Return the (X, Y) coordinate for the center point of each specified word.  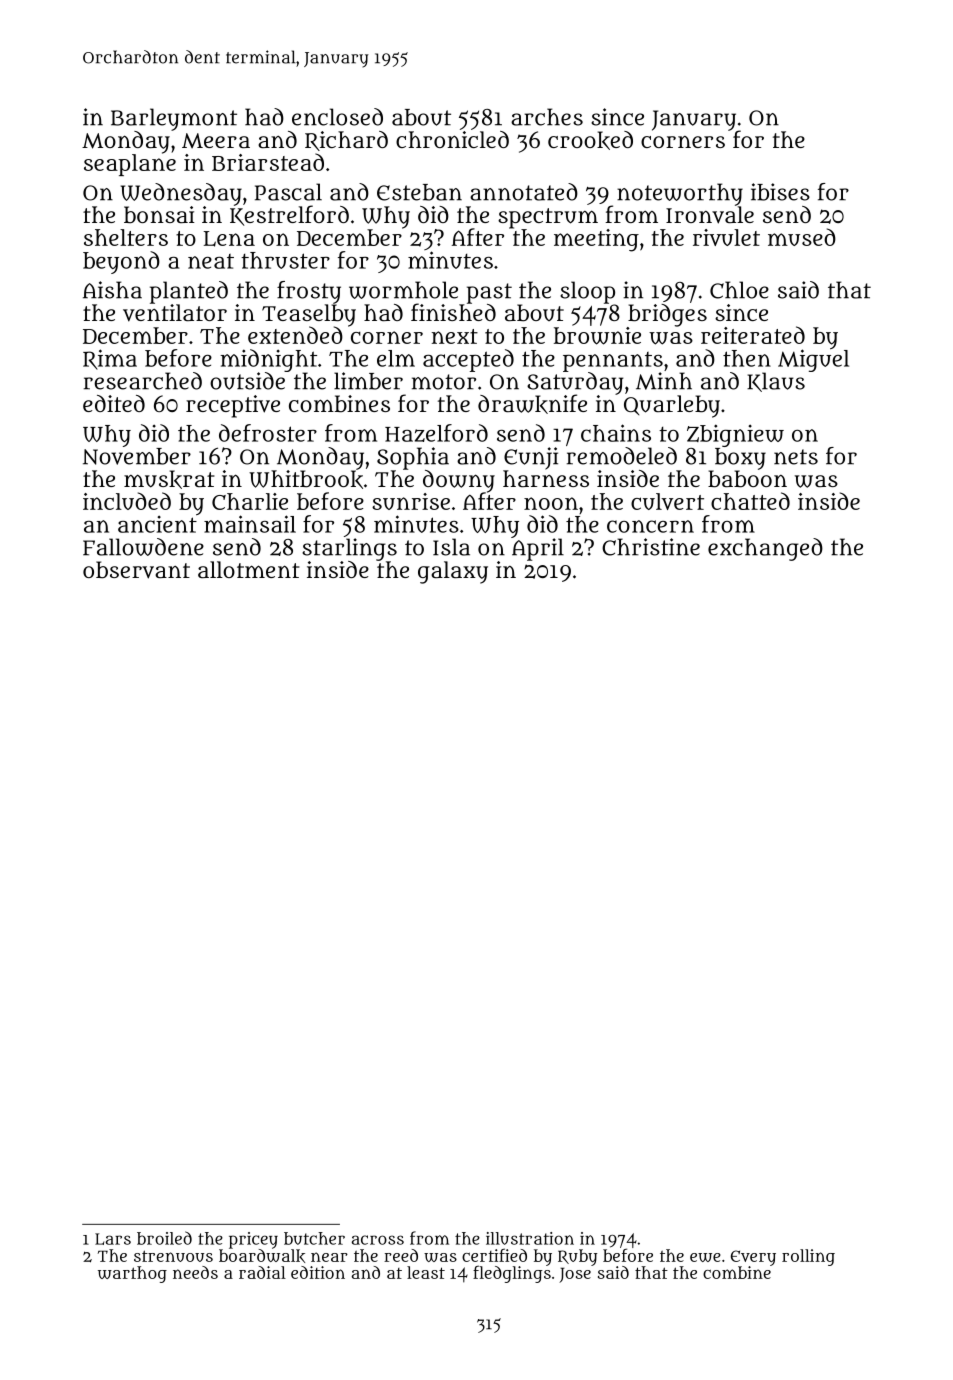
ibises (780, 192)
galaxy (453, 572)
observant (136, 570)
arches (547, 117)
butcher (314, 1238)
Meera (216, 140)
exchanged (765, 549)
